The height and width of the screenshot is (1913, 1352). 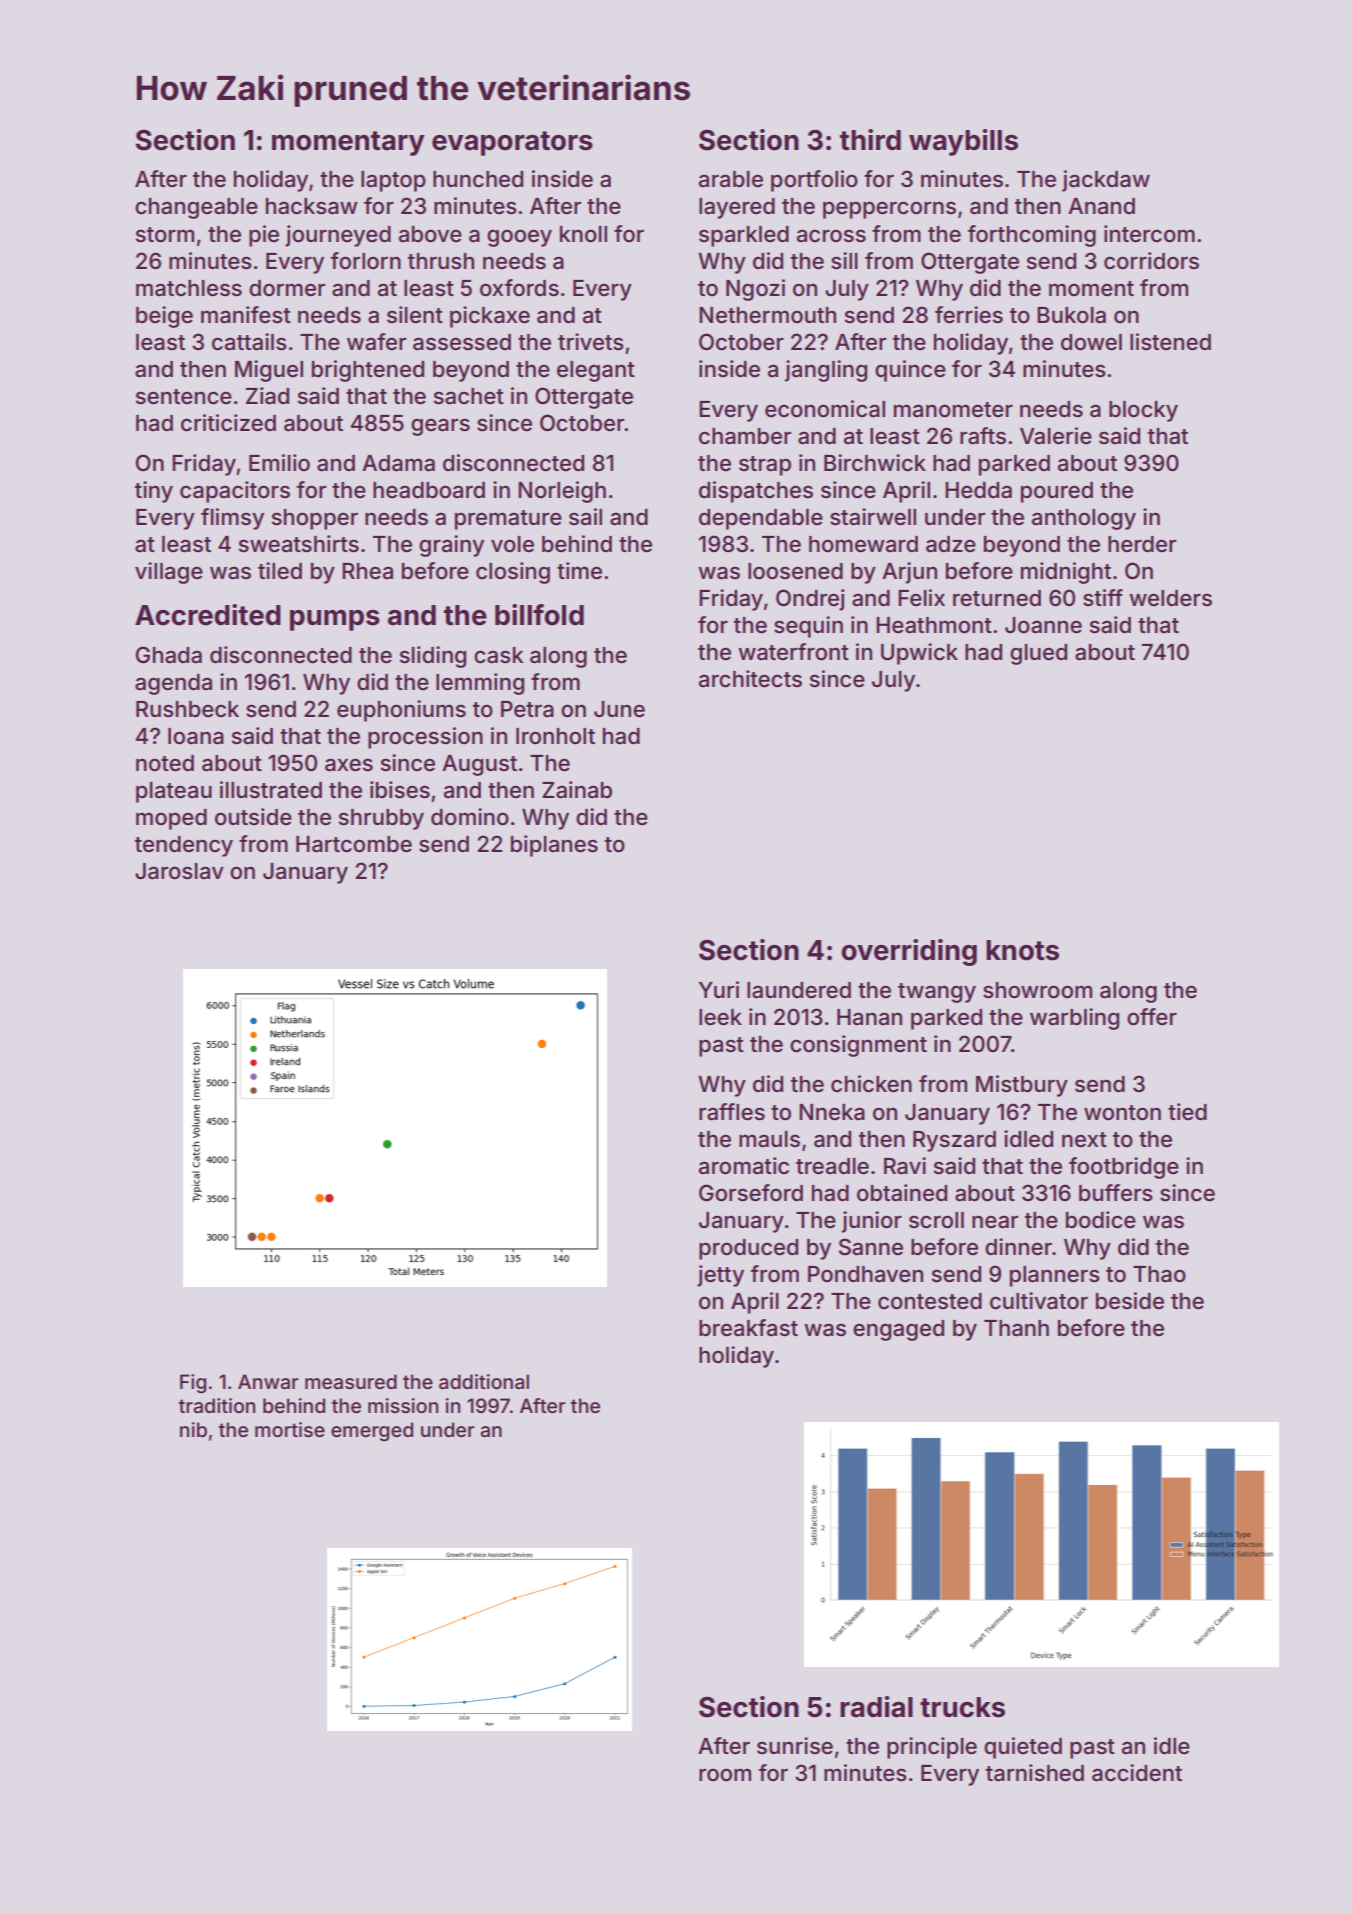 What do you see at coordinates (430, 234) in the screenshot?
I see `above` at bounding box center [430, 234].
